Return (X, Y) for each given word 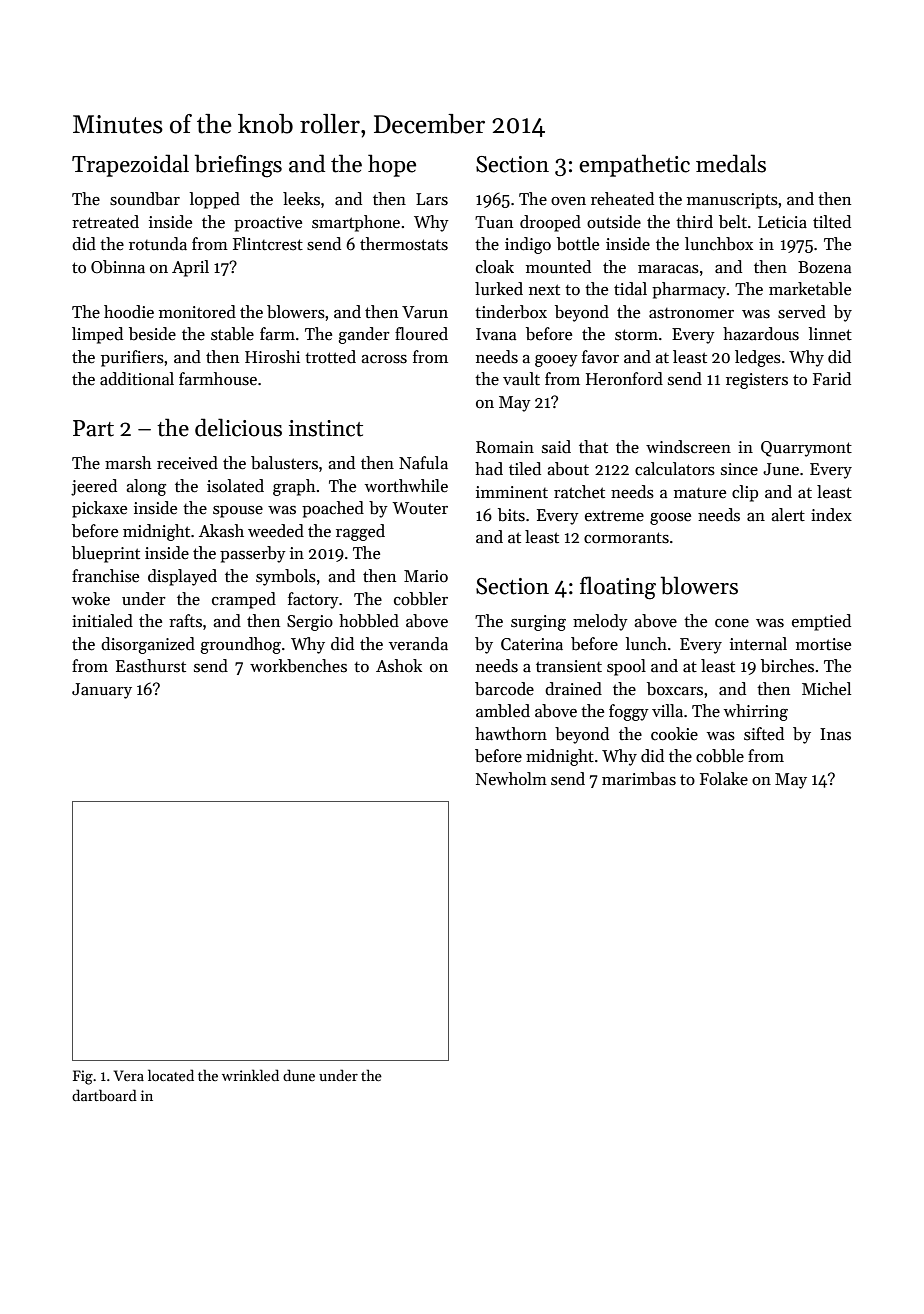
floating (618, 588)
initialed (102, 621)
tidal (630, 289)
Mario (426, 576)
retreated (105, 222)
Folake (724, 779)
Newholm (511, 779)
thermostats (404, 244)
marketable (810, 289)
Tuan (494, 222)
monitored (197, 312)
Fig (83, 1077)
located (171, 1075)
